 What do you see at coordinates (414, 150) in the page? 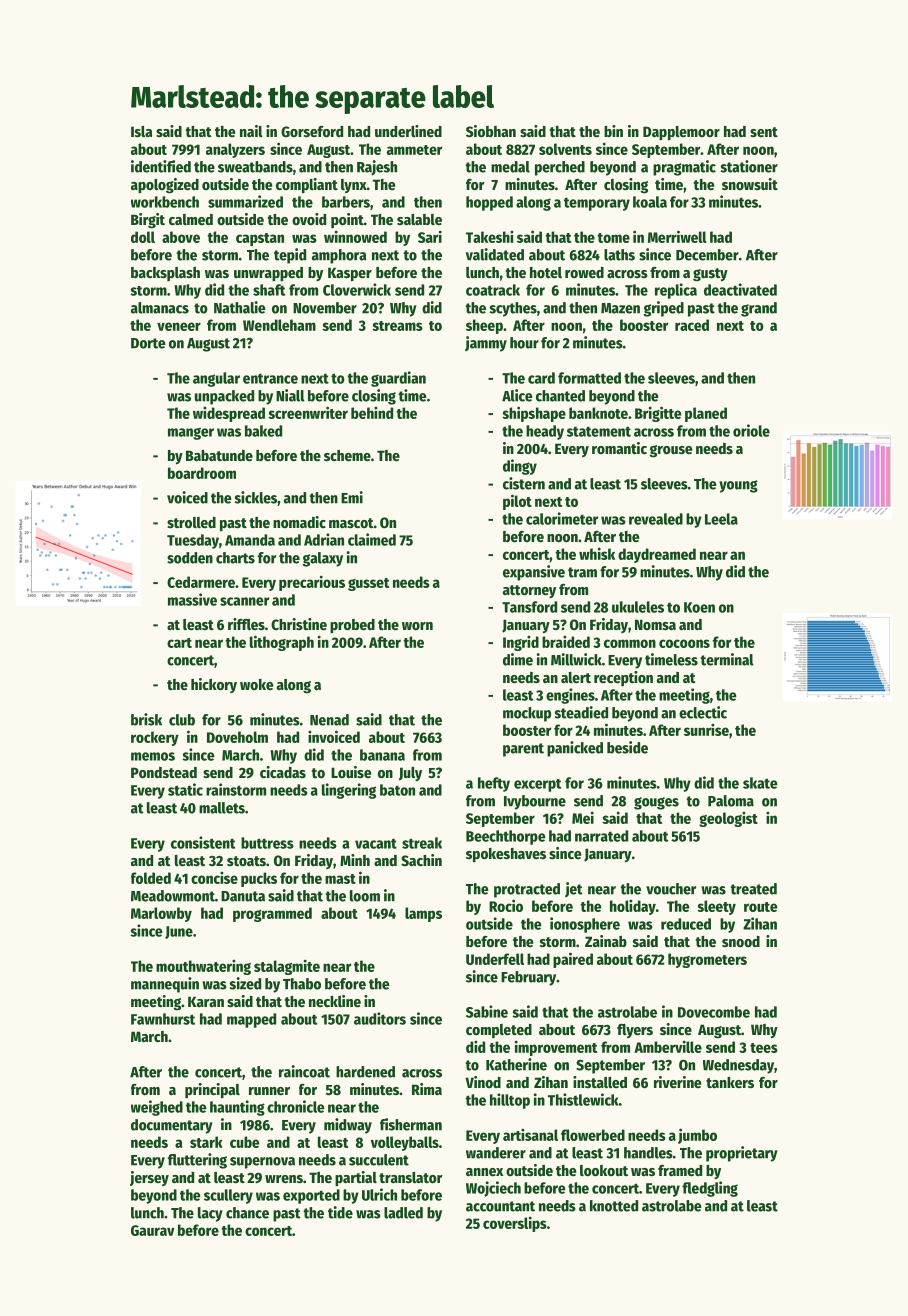
I see `ammeter` at bounding box center [414, 150].
